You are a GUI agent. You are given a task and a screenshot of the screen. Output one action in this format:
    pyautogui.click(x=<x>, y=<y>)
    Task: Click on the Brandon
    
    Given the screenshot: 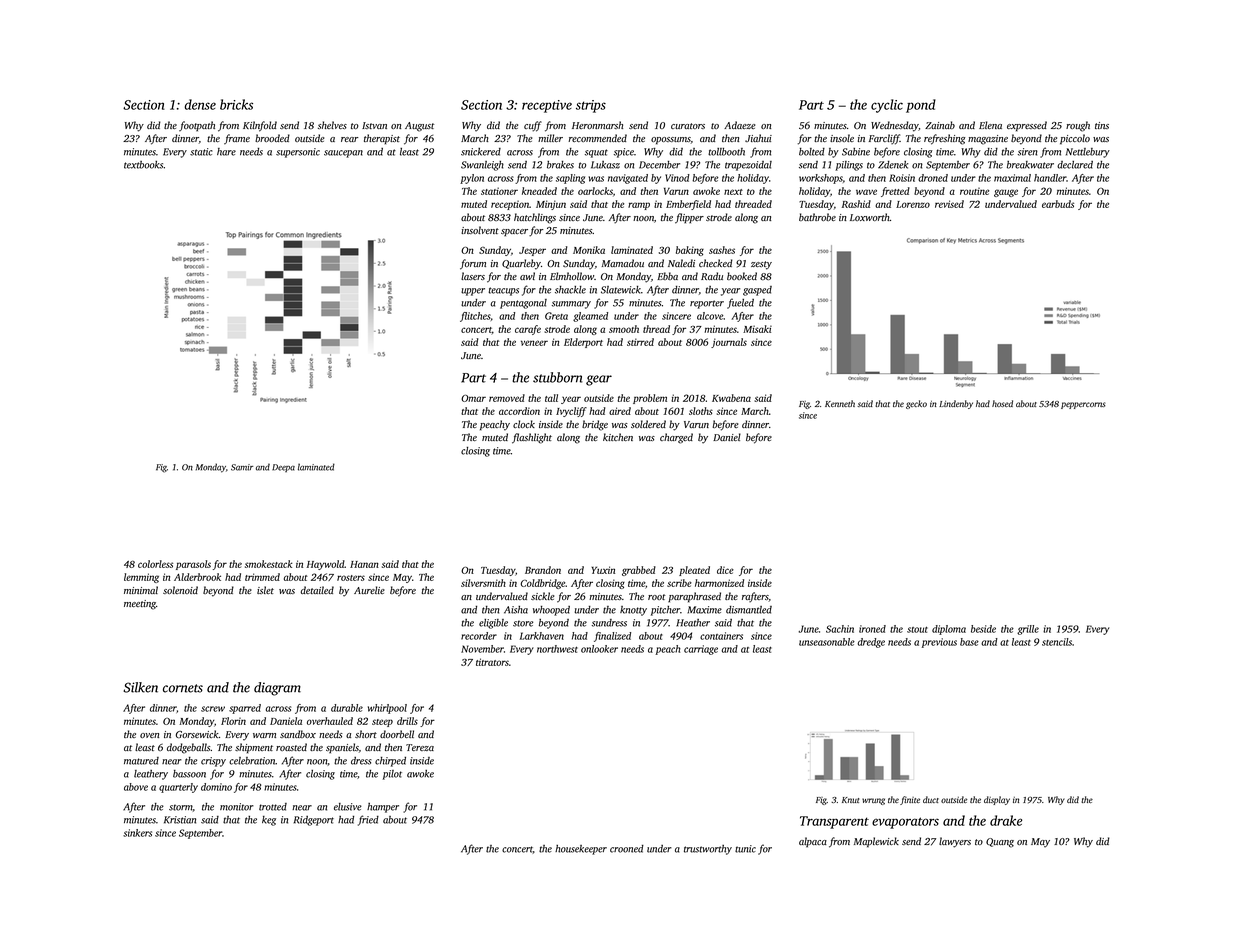 What is the action you would take?
    pyautogui.click(x=543, y=570)
